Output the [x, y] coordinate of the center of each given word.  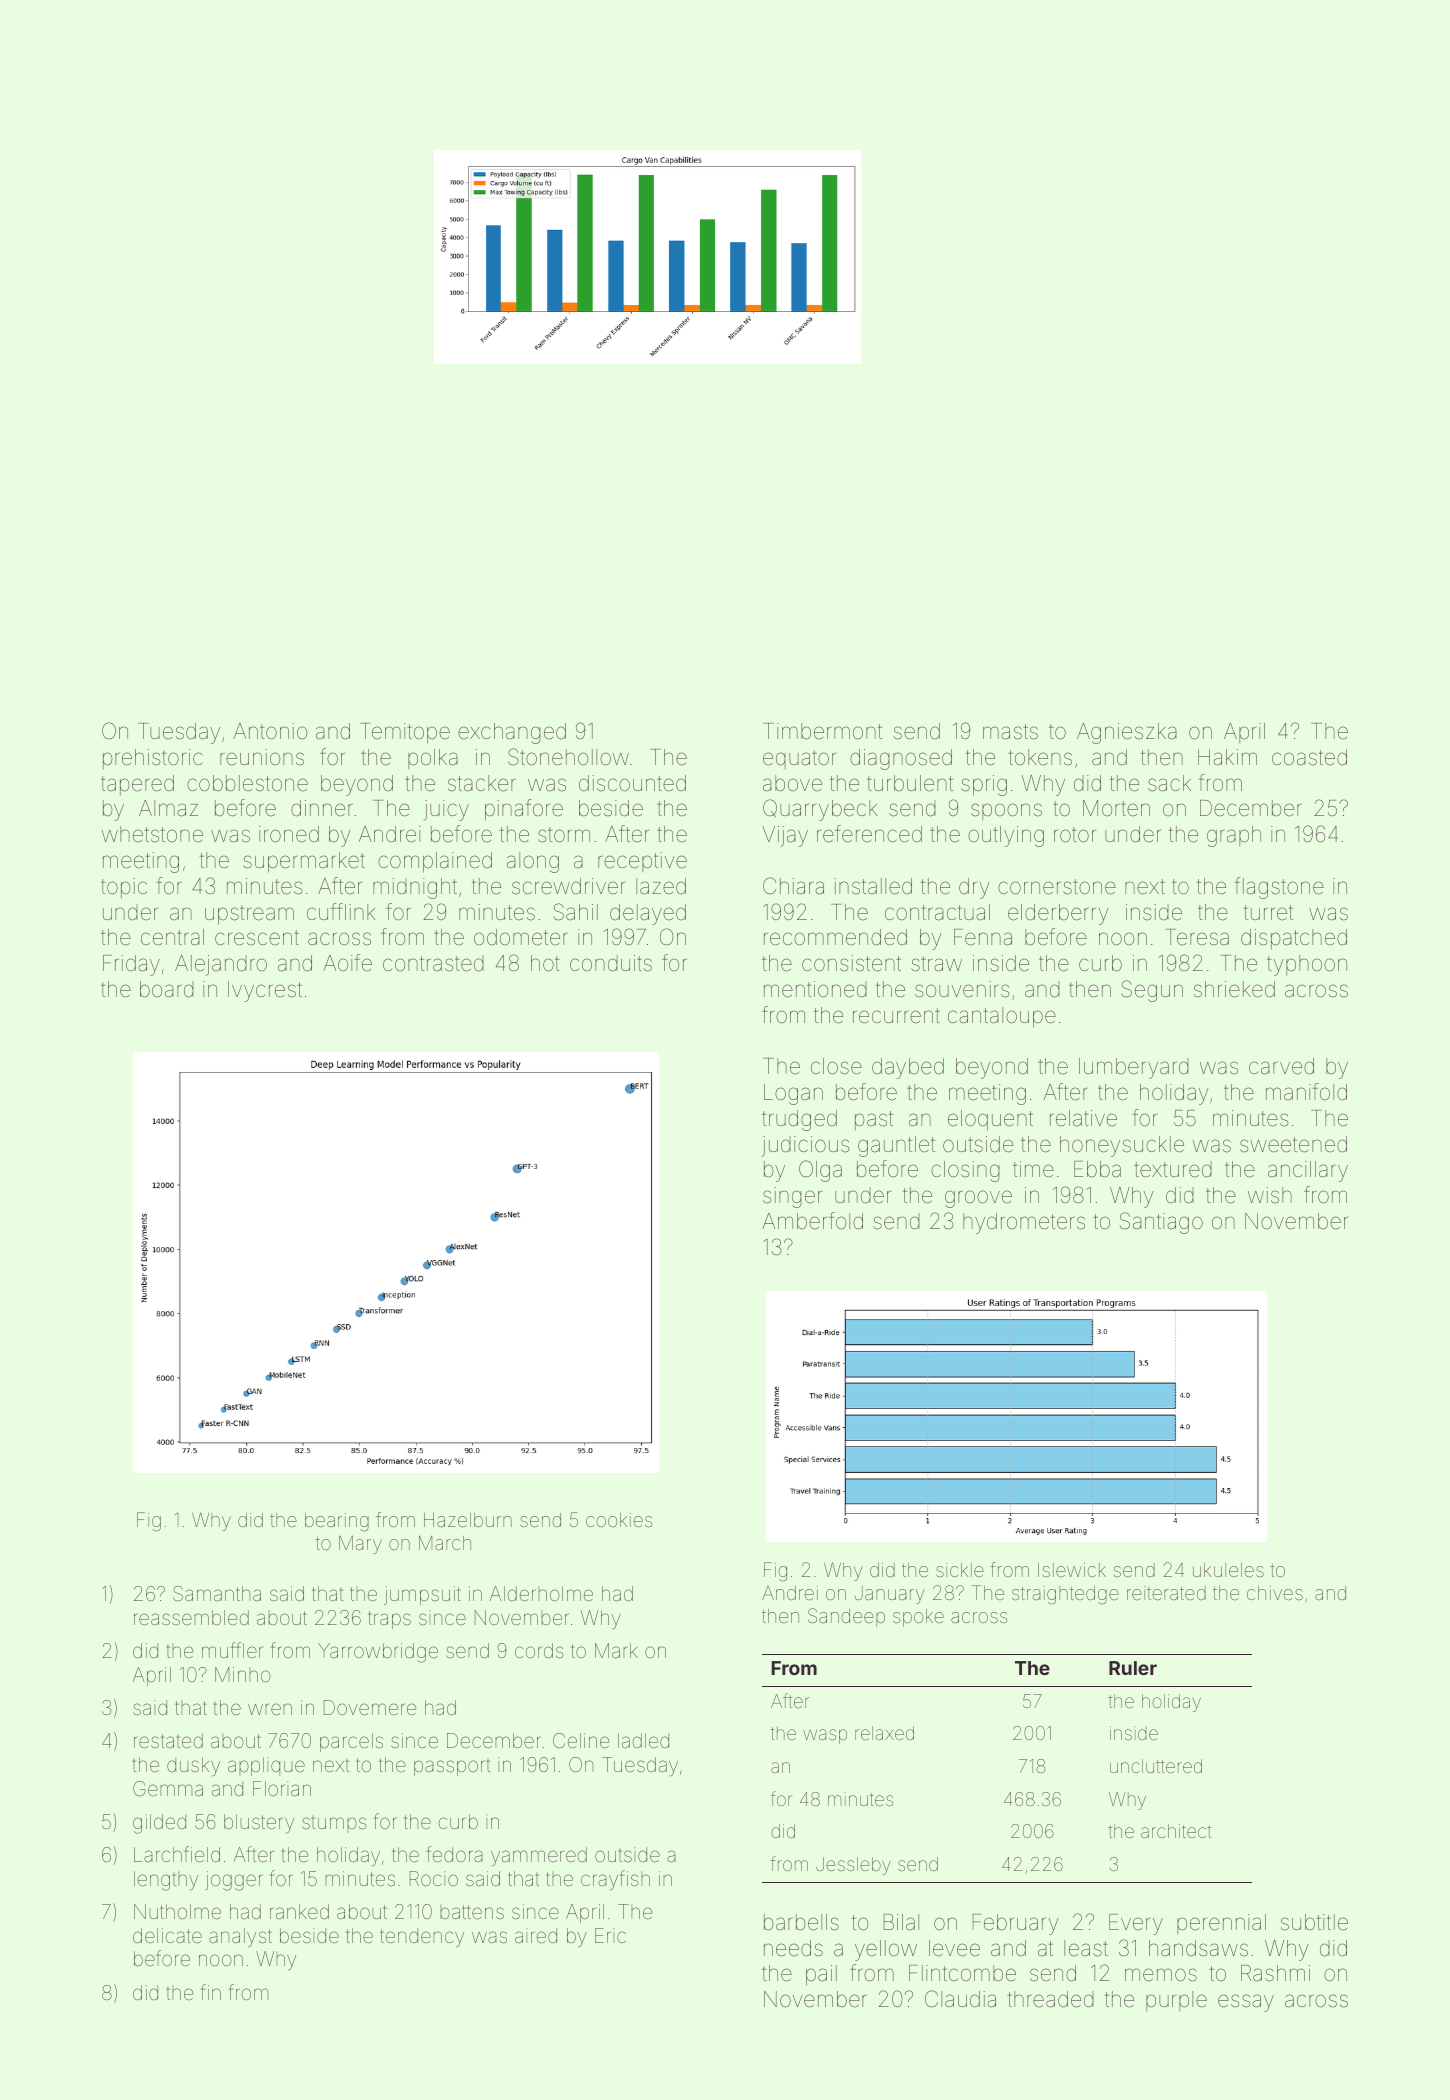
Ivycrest [265, 991]
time [1033, 1169]
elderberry [1058, 914]
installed [873, 886]
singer [792, 1197]
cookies [619, 1520]
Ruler [1133, 1668]
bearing [337, 1522]
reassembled [191, 1617]
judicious [805, 1146]
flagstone [1279, 888]
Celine [581, 1740]
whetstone [152, 834]
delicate [167, 1935]
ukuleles [1228, 1570]
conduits [611, 963]
